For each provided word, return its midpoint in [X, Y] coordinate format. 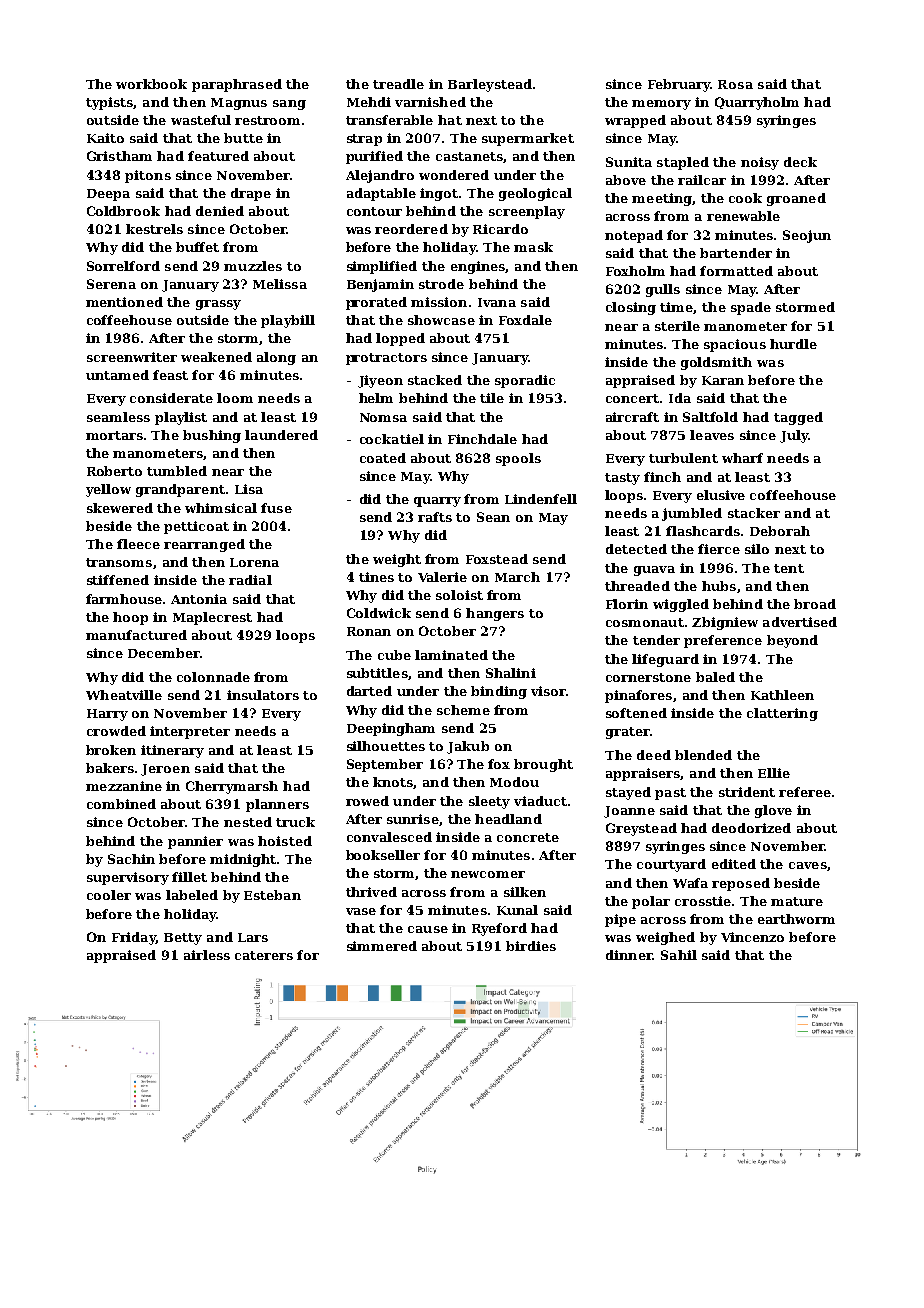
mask [533, 247]
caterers [264, 955]
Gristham [119, 156]
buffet [197, 247]
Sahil [679, 955]
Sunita [629, 162]
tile [492, 398]
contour [374, 211]
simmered [382, 946]
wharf [742, 458]
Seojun [807, 236]
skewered [120, 508]
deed [654, 755]
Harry [107, 715]
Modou [514, 782]
